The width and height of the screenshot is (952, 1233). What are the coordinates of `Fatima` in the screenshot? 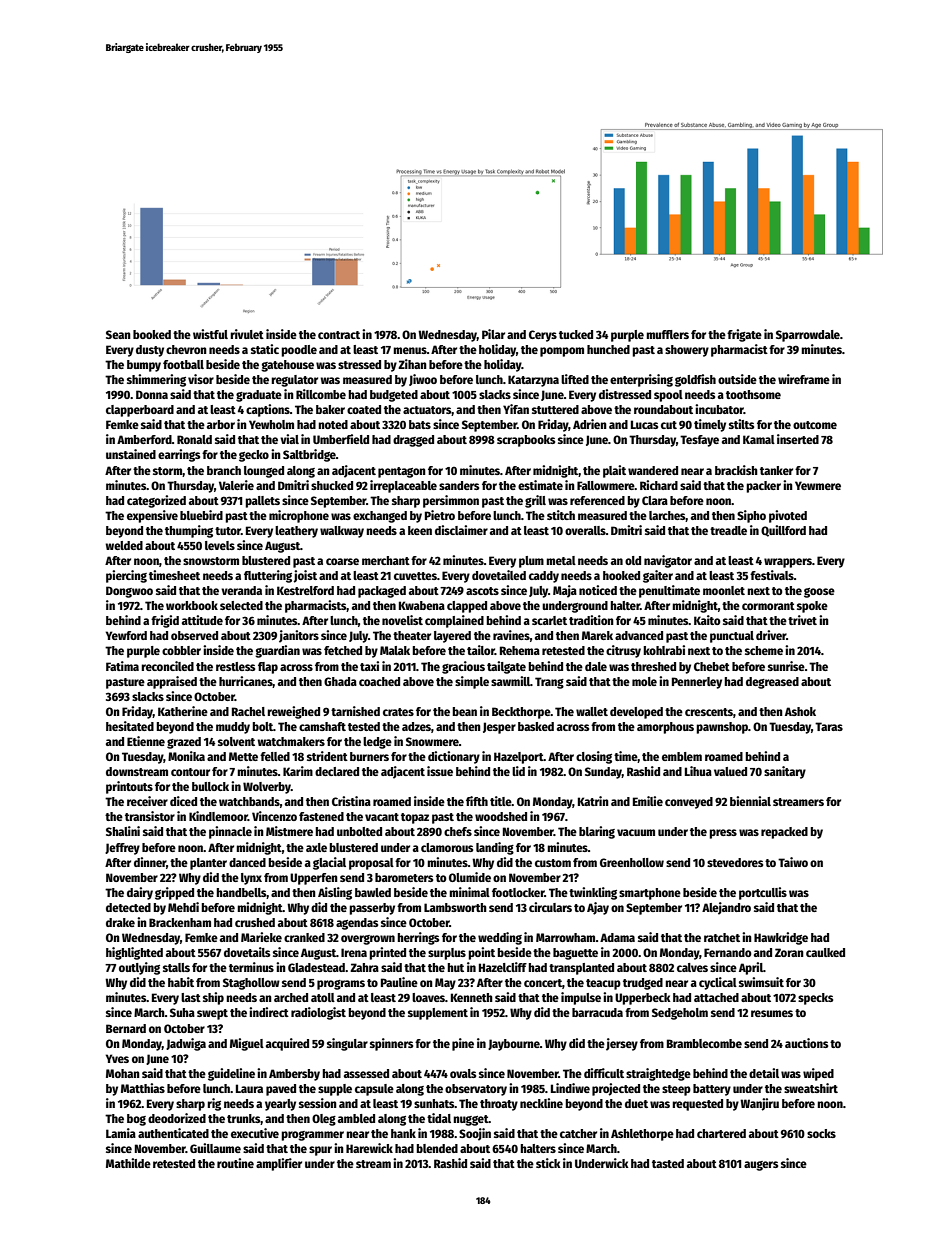 It's located at (122, 666).
